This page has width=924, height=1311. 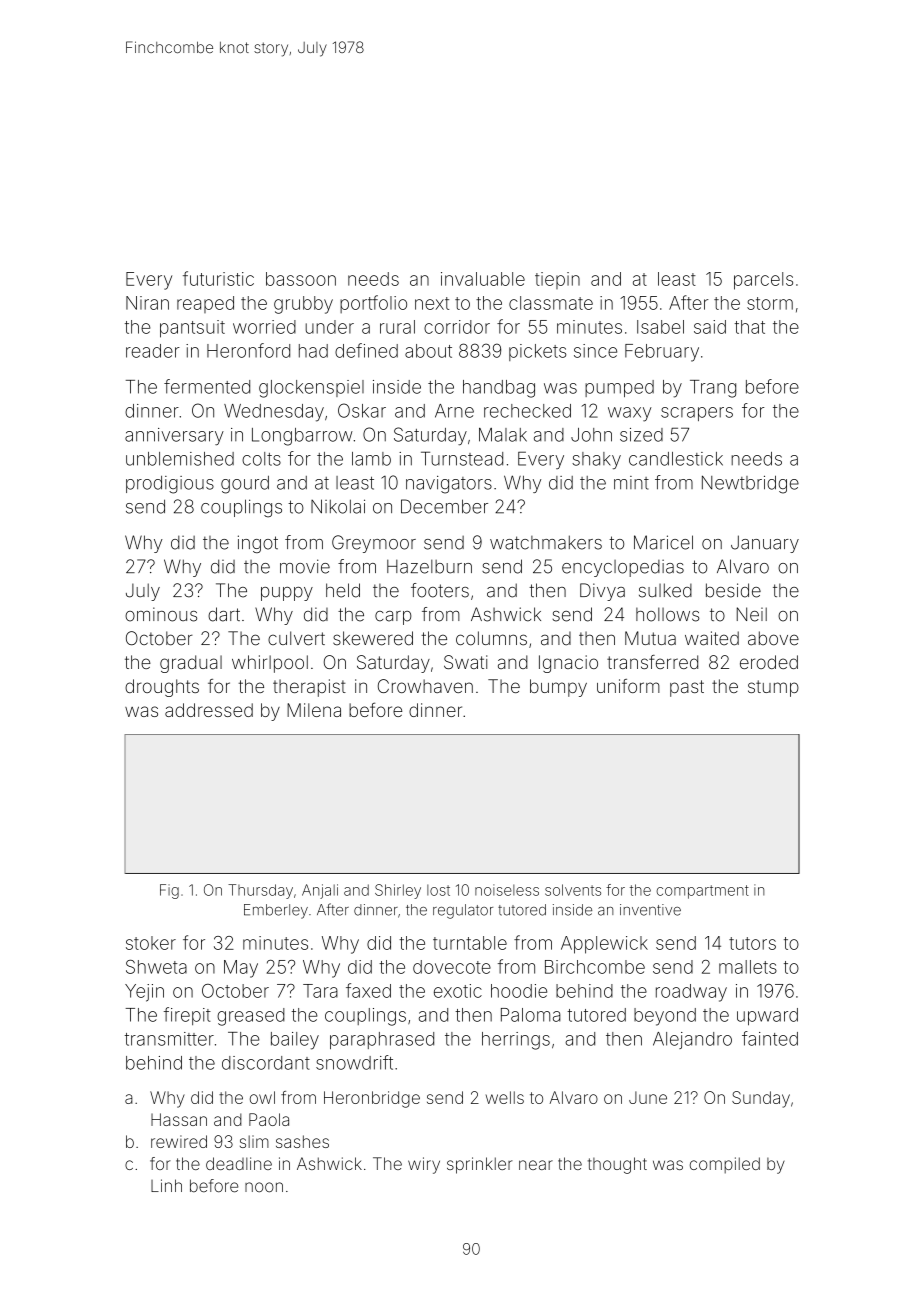 I want to click on Fig, so click(x=169, y=891).
